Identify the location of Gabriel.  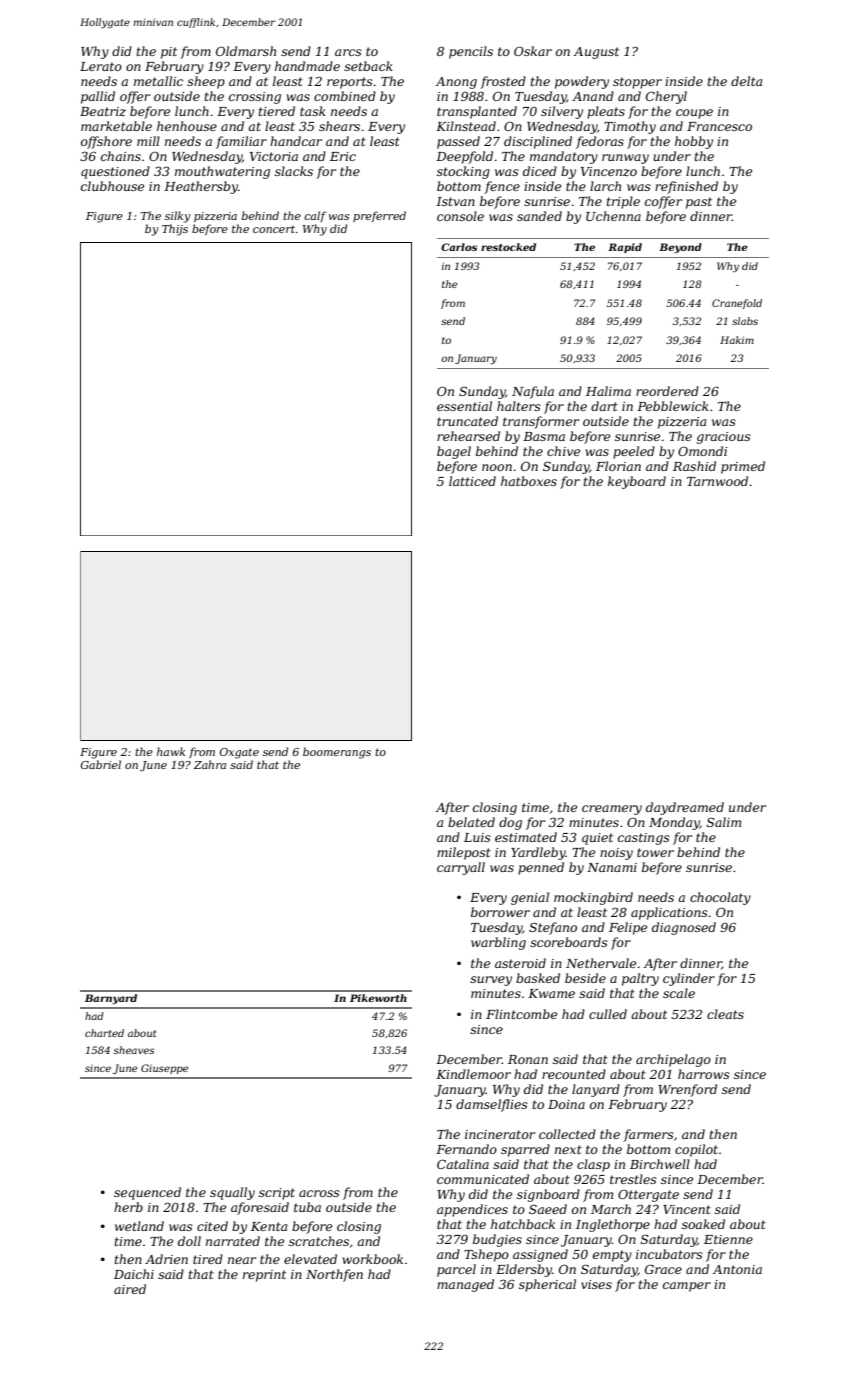
(101, 764).
